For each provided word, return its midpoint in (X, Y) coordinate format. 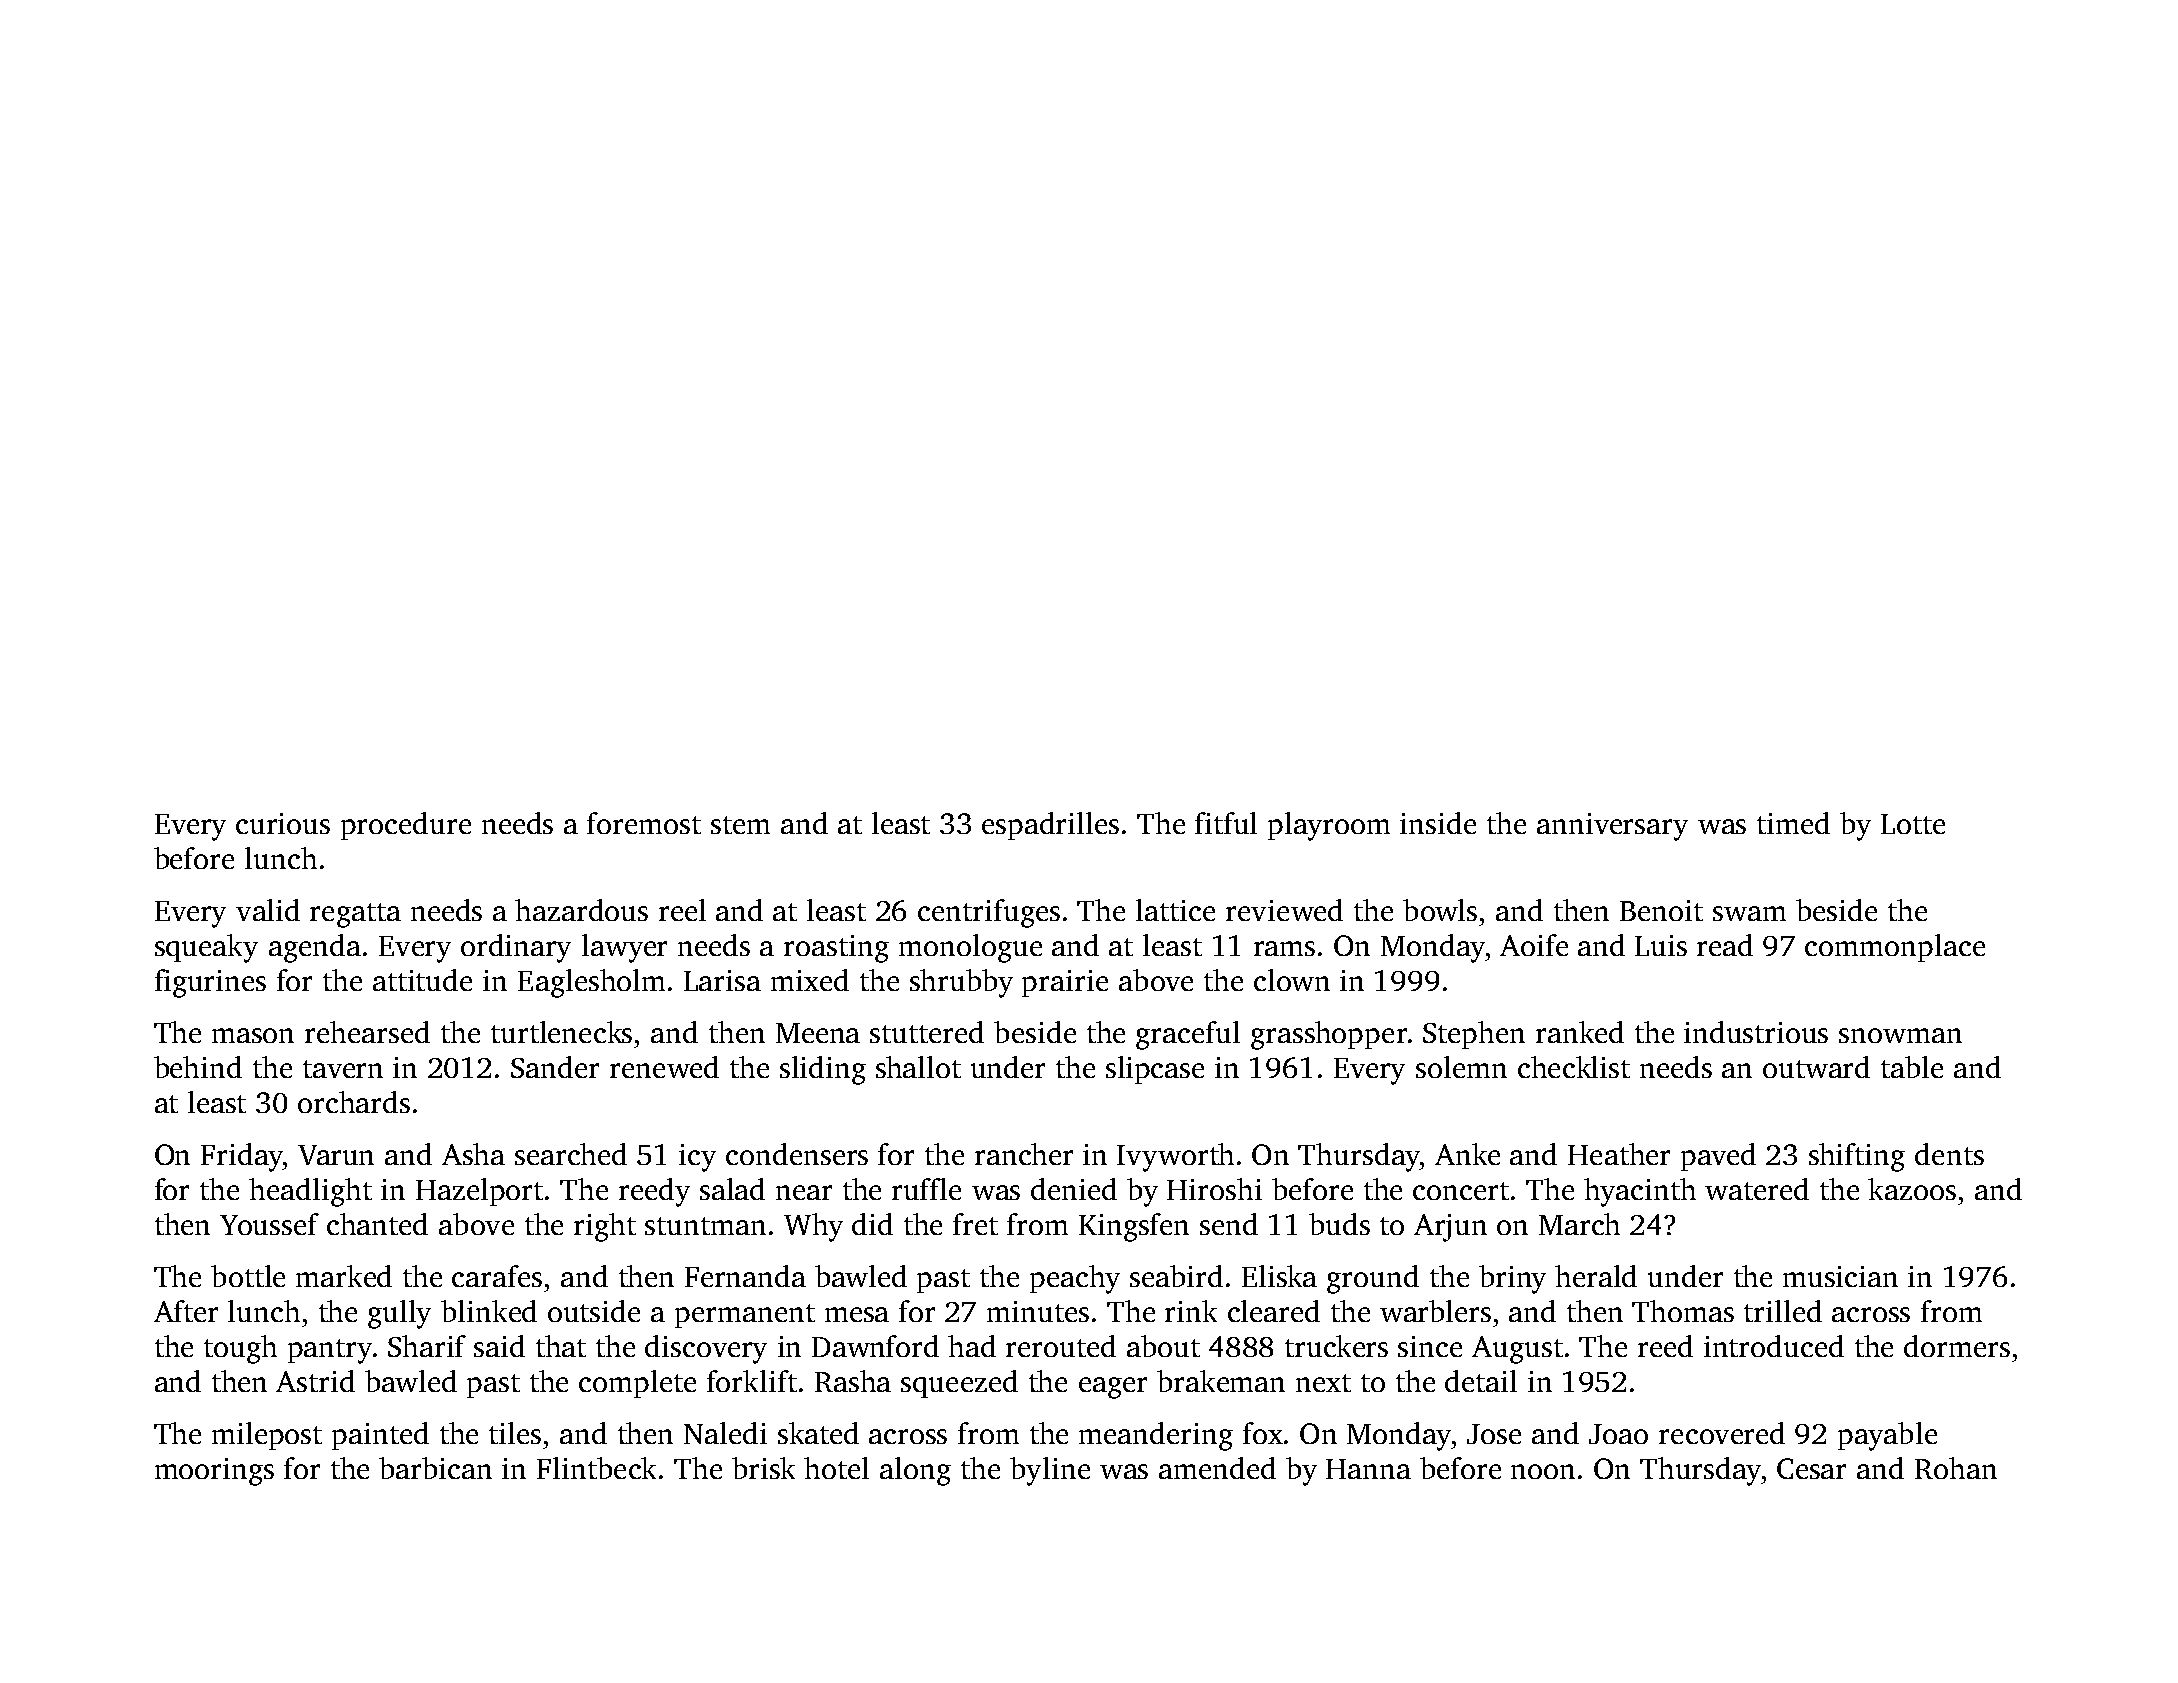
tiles (515, 1433)
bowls (1440, 910)
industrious (1756, 1032)
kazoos (1912, 1189)
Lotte (1913, 824)
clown (1292, 980)
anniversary (1612, 827)
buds (1339, 1224)
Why (813, 1227)
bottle (248, 1276)
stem (740, 825)
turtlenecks (561, 1032)
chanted (377, 1224)
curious (283, 823)
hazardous (581, 910)
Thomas (1683, 1311)
